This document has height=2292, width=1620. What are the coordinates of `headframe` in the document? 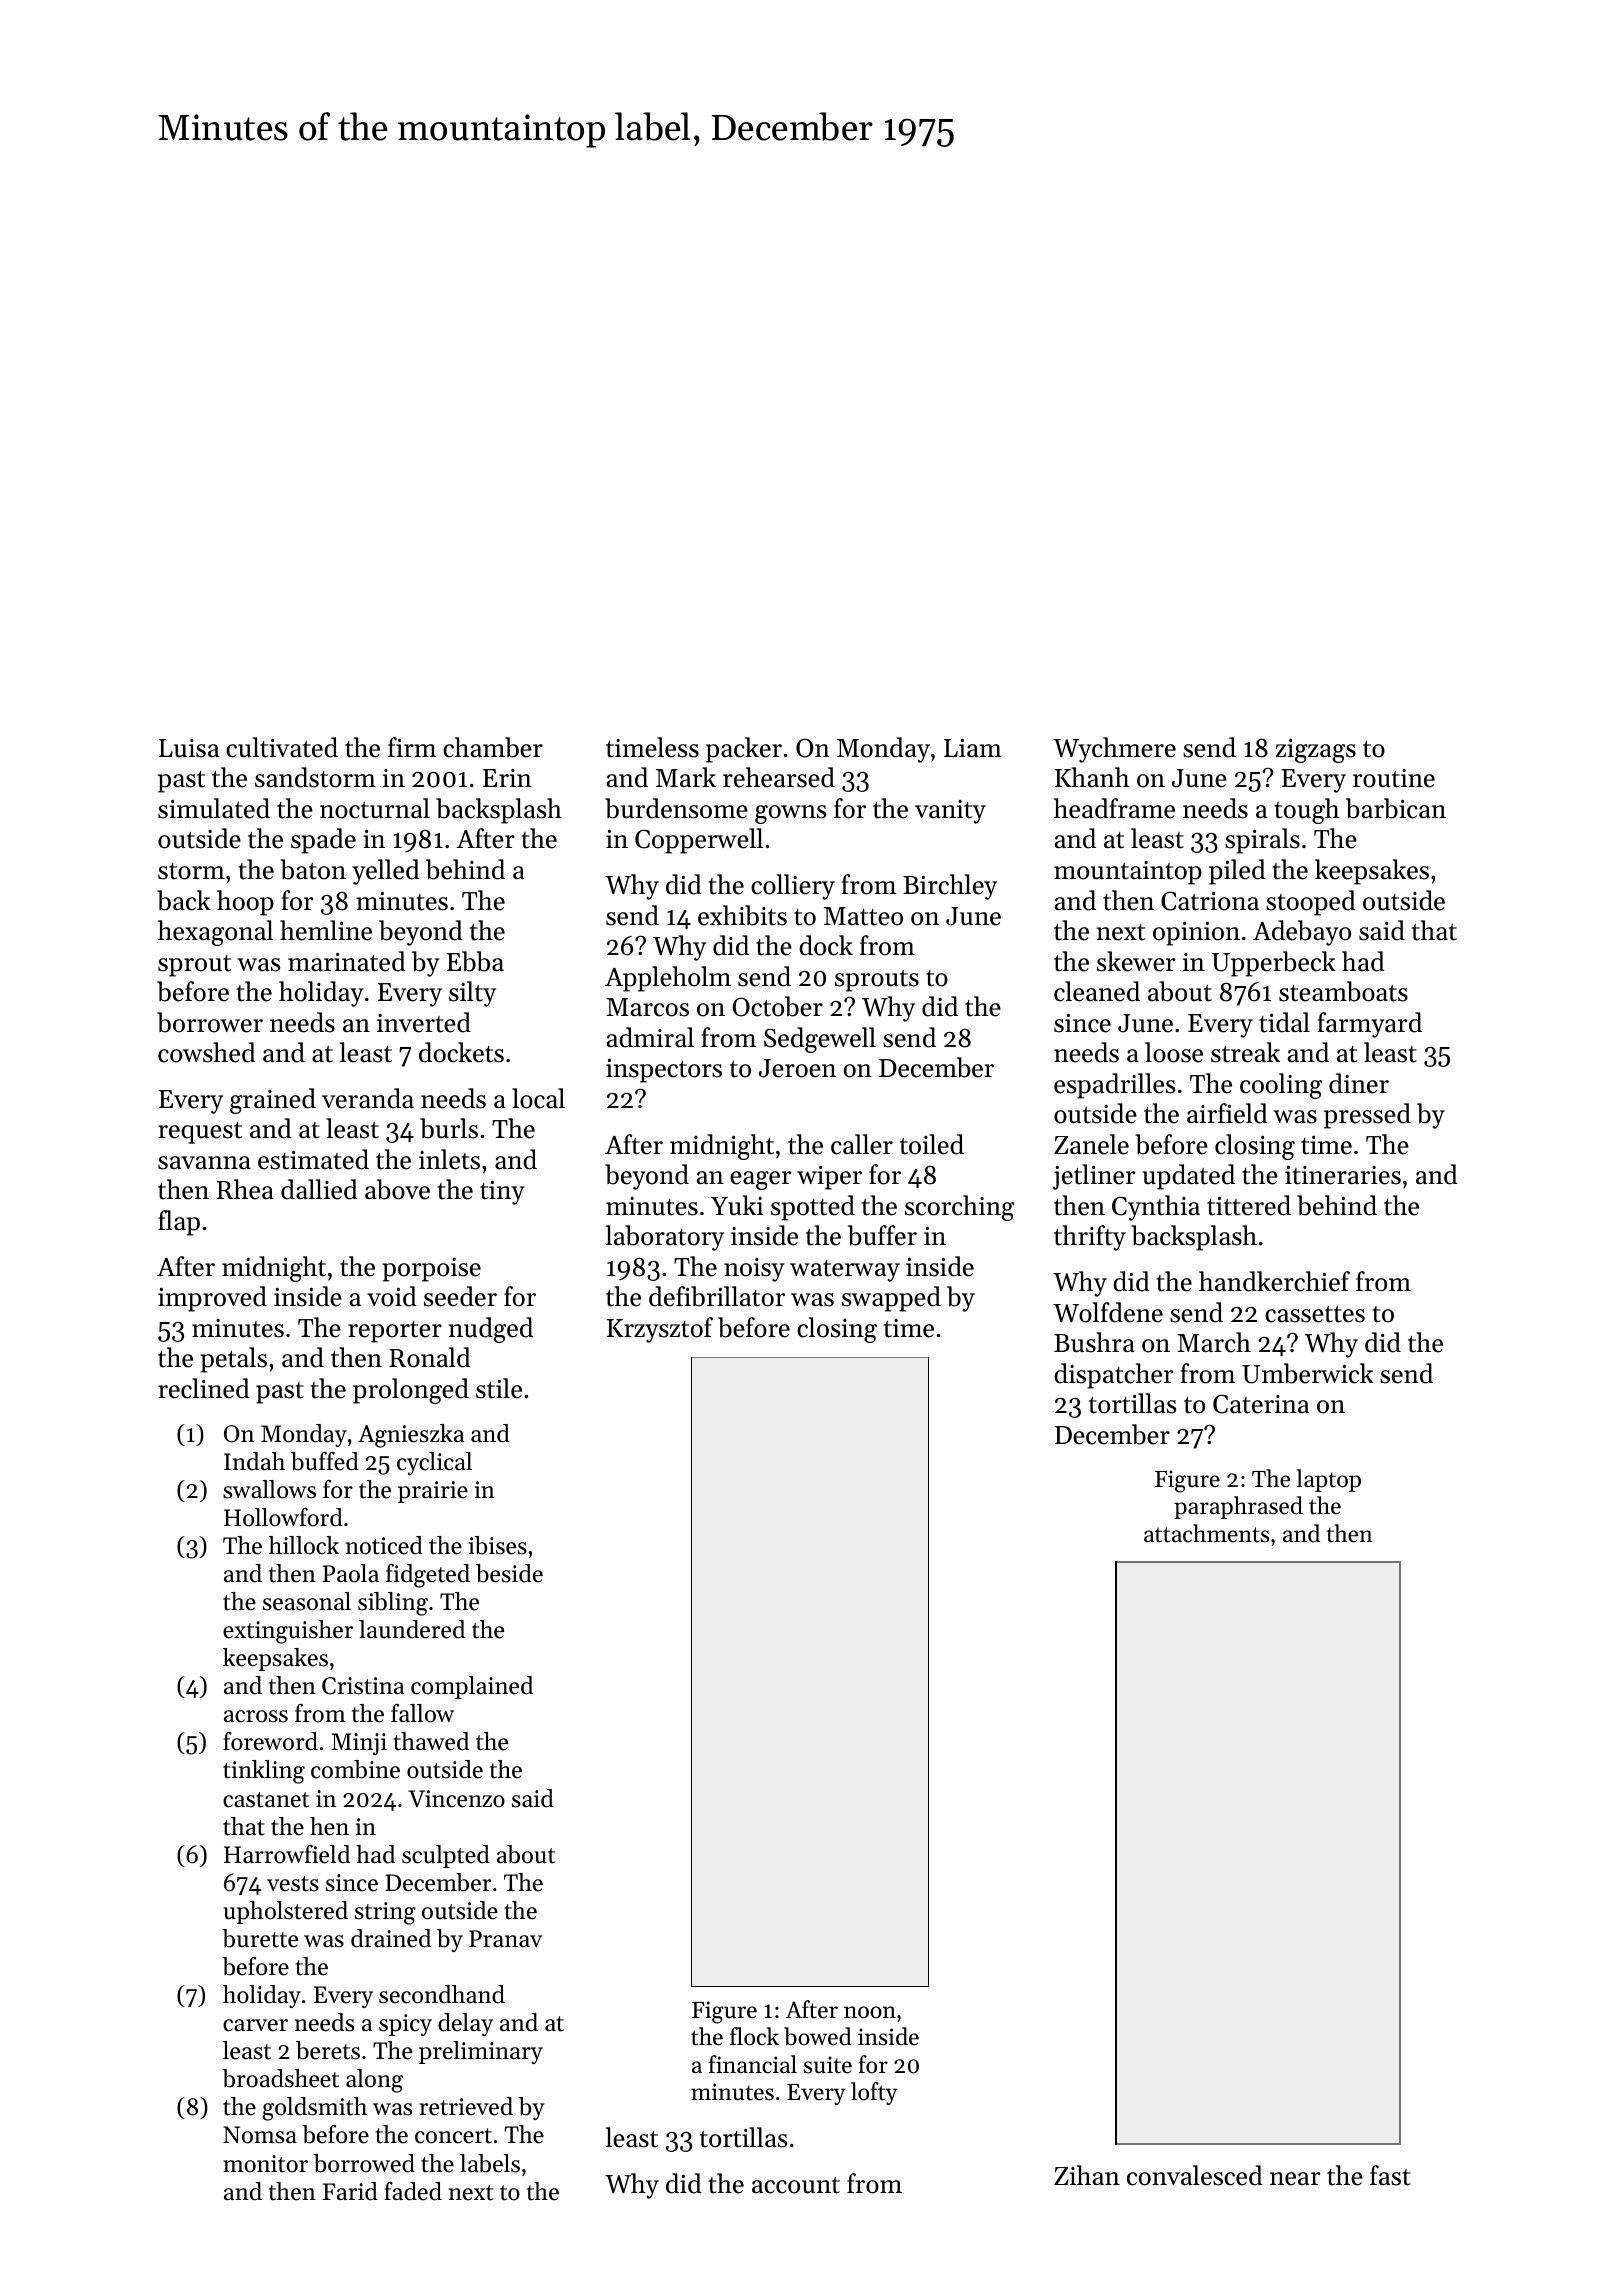 It's located at (1114, 808).
